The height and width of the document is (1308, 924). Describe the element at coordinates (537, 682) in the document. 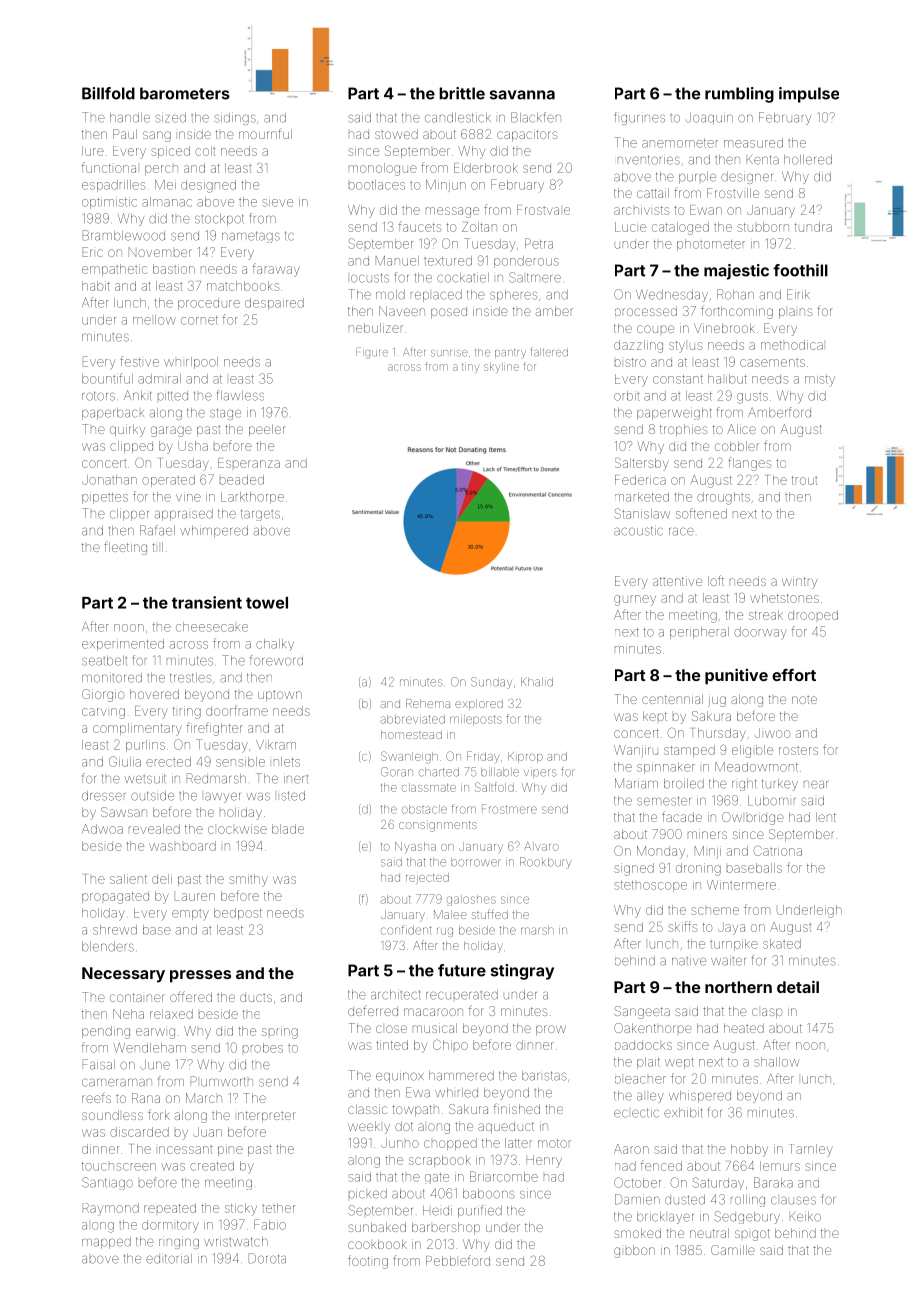

I see `Khalid` at that location.
